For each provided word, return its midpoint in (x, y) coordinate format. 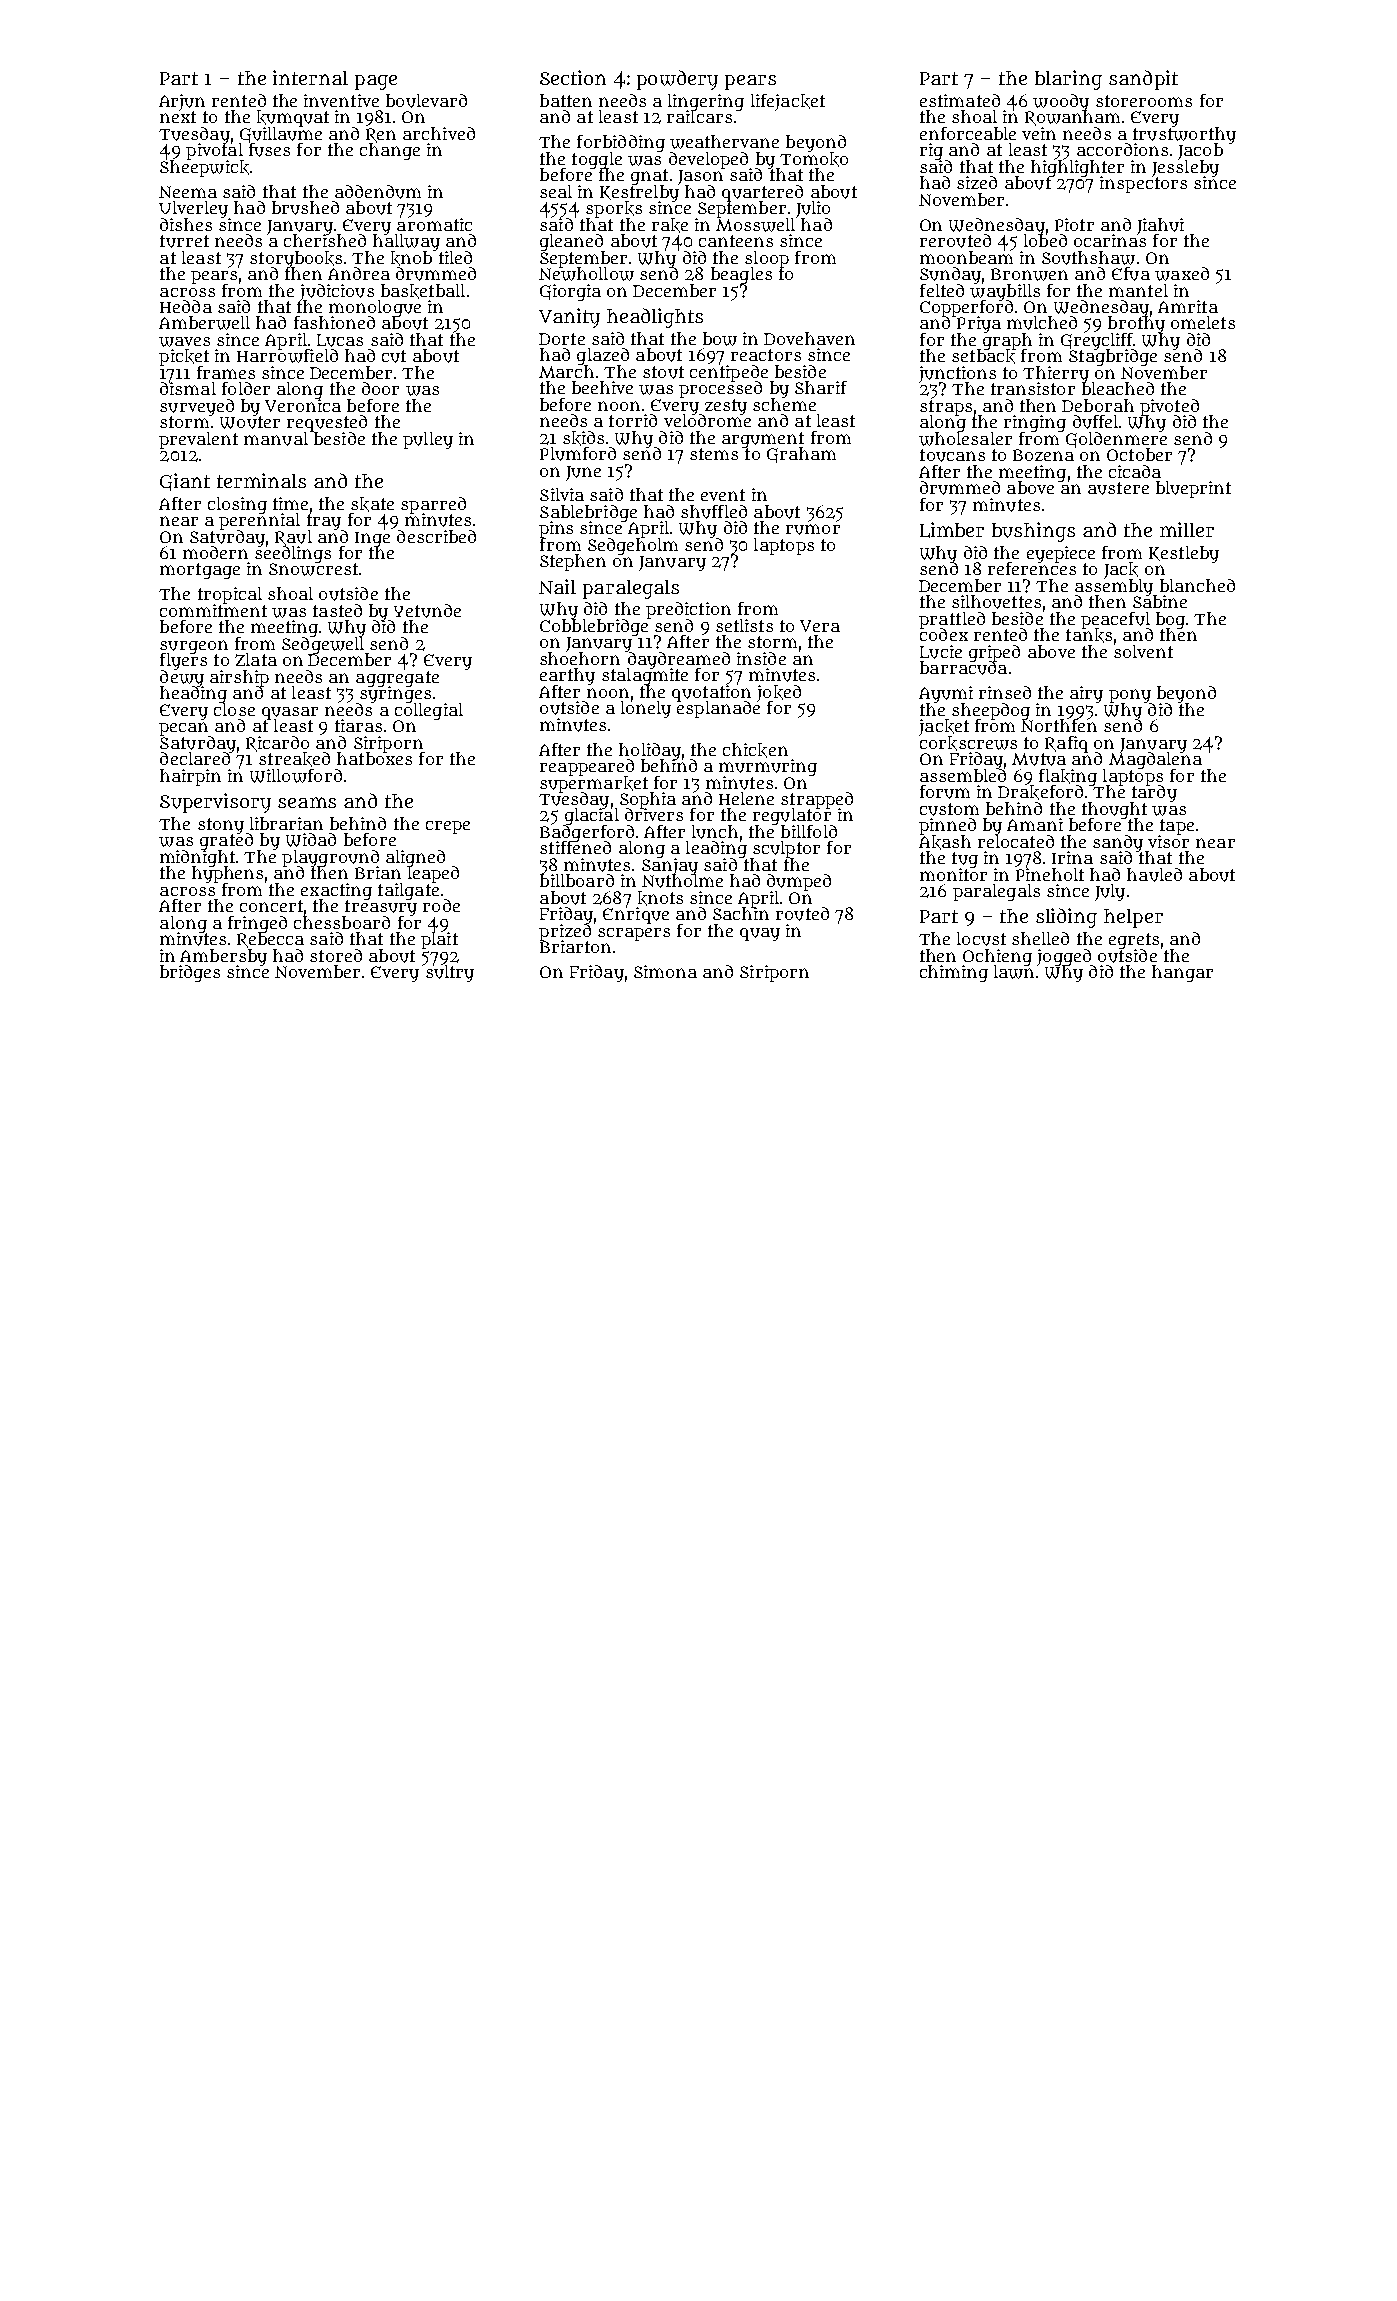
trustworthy (1184, 135)
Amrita (1188, 306)
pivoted (1169, 407)
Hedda (186, 306)
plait (439, 940)
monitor (953, 874)
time (290, 503)
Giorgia (570, 292)
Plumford (578, 454)
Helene (746, 798)
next (178, 117)
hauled (1154, 875)
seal (556, 191)
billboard (577, 880)
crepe (448, 827)
